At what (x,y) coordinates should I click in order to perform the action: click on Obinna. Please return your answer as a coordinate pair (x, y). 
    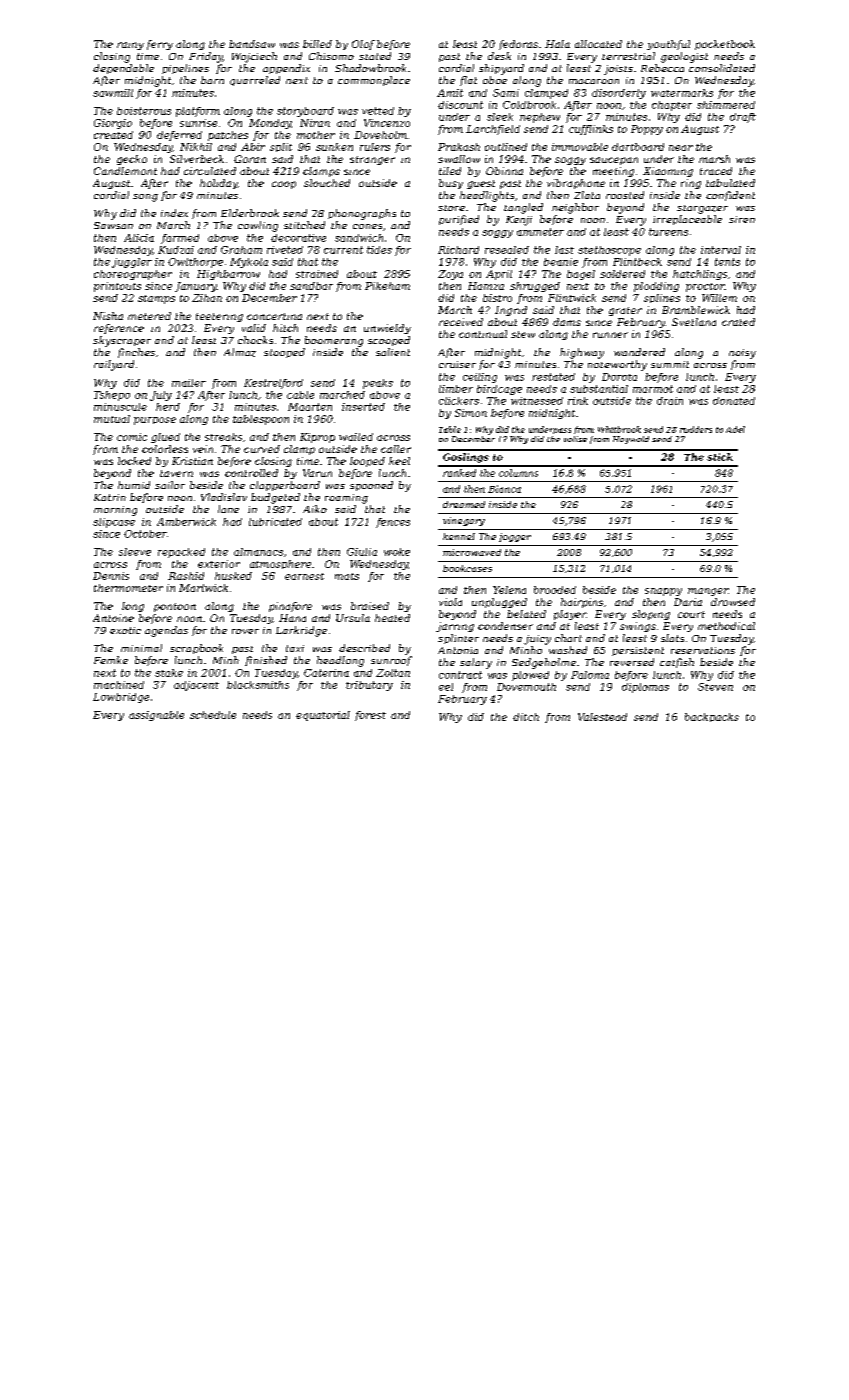
    Looking at the image, I should click on (504, 171).
